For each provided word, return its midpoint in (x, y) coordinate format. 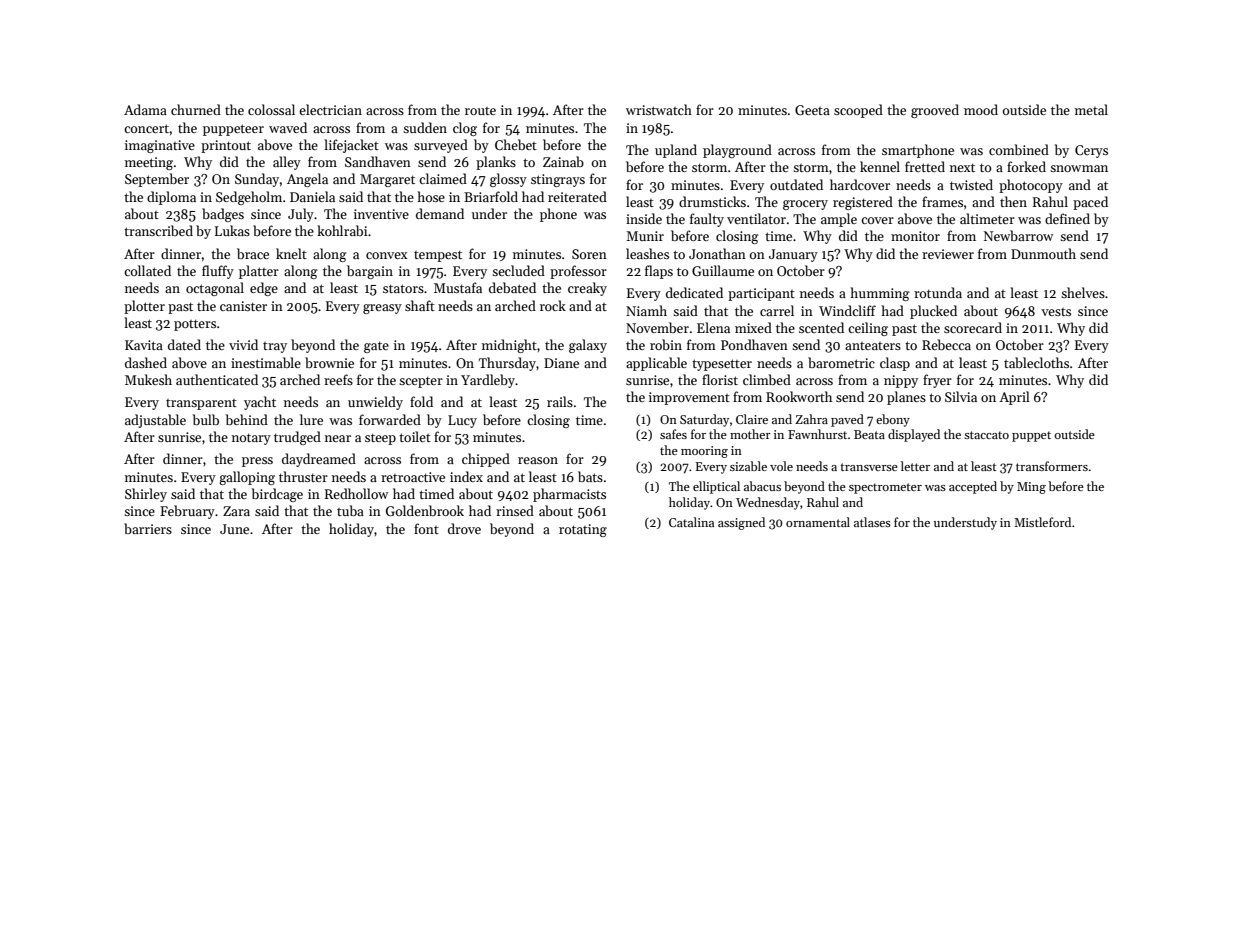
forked (1026, 166)
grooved (935, 111)
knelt (291, 253)
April (1014, 398)
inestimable (266, 362)
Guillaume (723, 270)
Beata (869, 434)
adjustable (155, 421)
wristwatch (659, 109)
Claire (752, 419)
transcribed (158, 230)
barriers (148, 528)
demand (440, 213)
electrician (330, 109)
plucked (933, 312)
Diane (561, 363)
